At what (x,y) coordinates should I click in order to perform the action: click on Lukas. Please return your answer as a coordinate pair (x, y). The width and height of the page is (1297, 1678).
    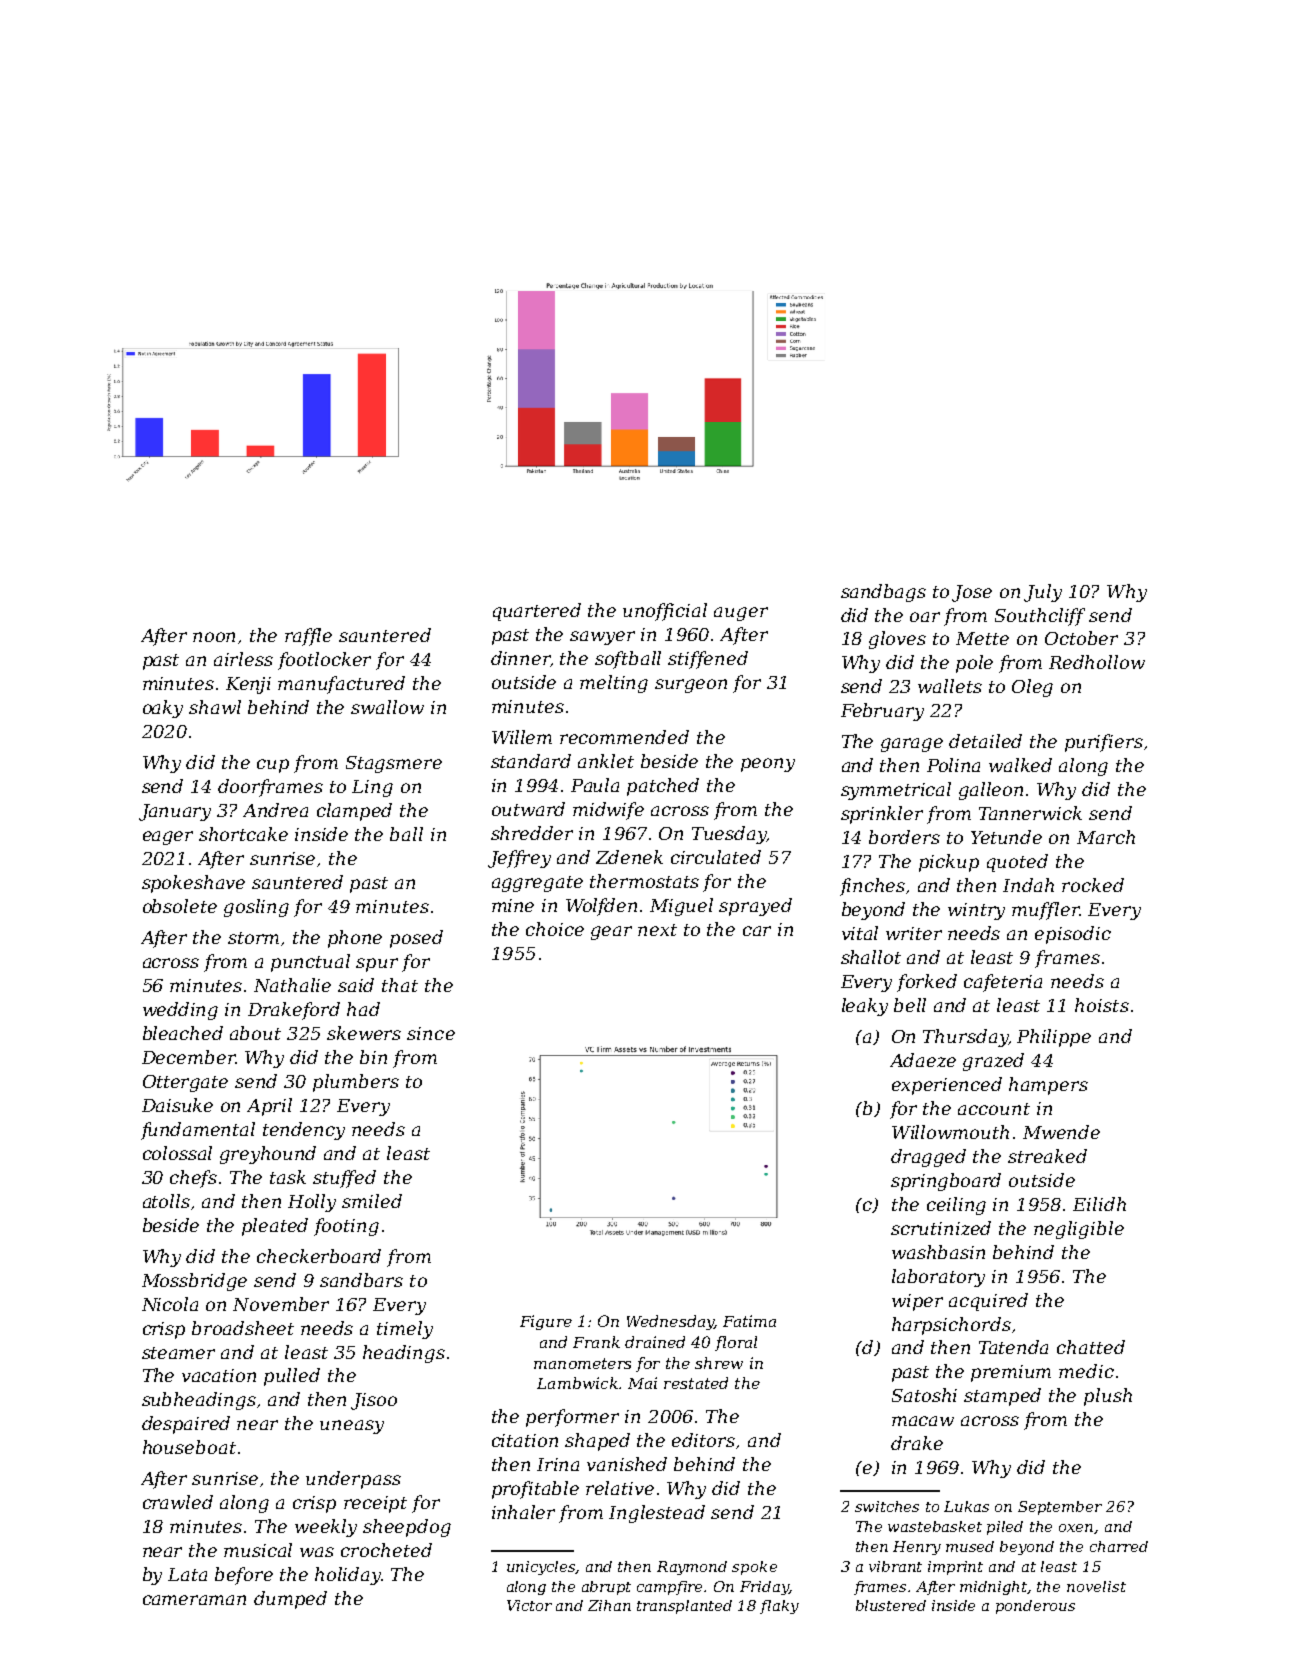
    Looking at the image, I should click on (966, 1506).
